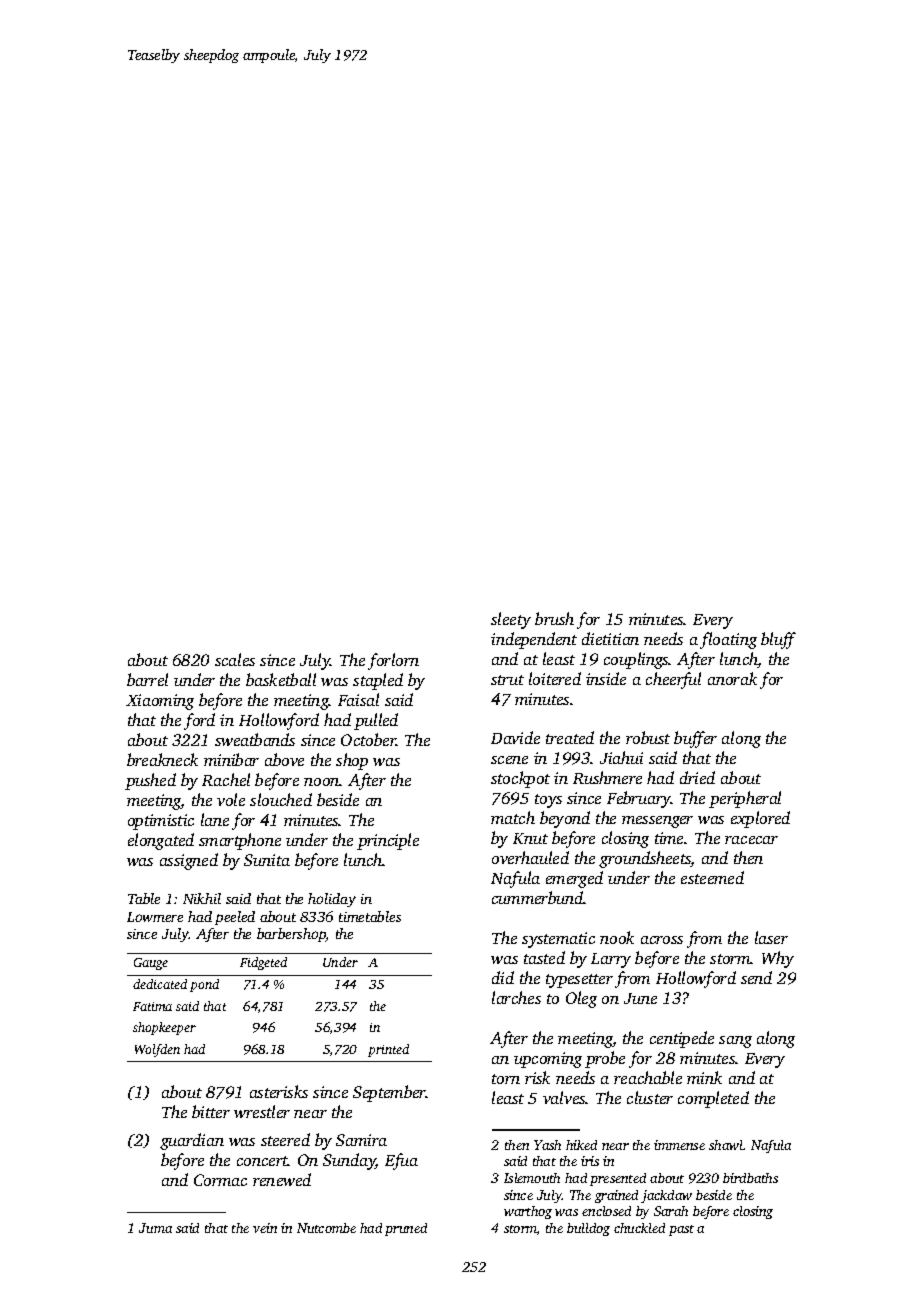  What do you see at coordinates (750, 1178) in the page?
I see `birdbaths` at bounding box center [750, 1178].
